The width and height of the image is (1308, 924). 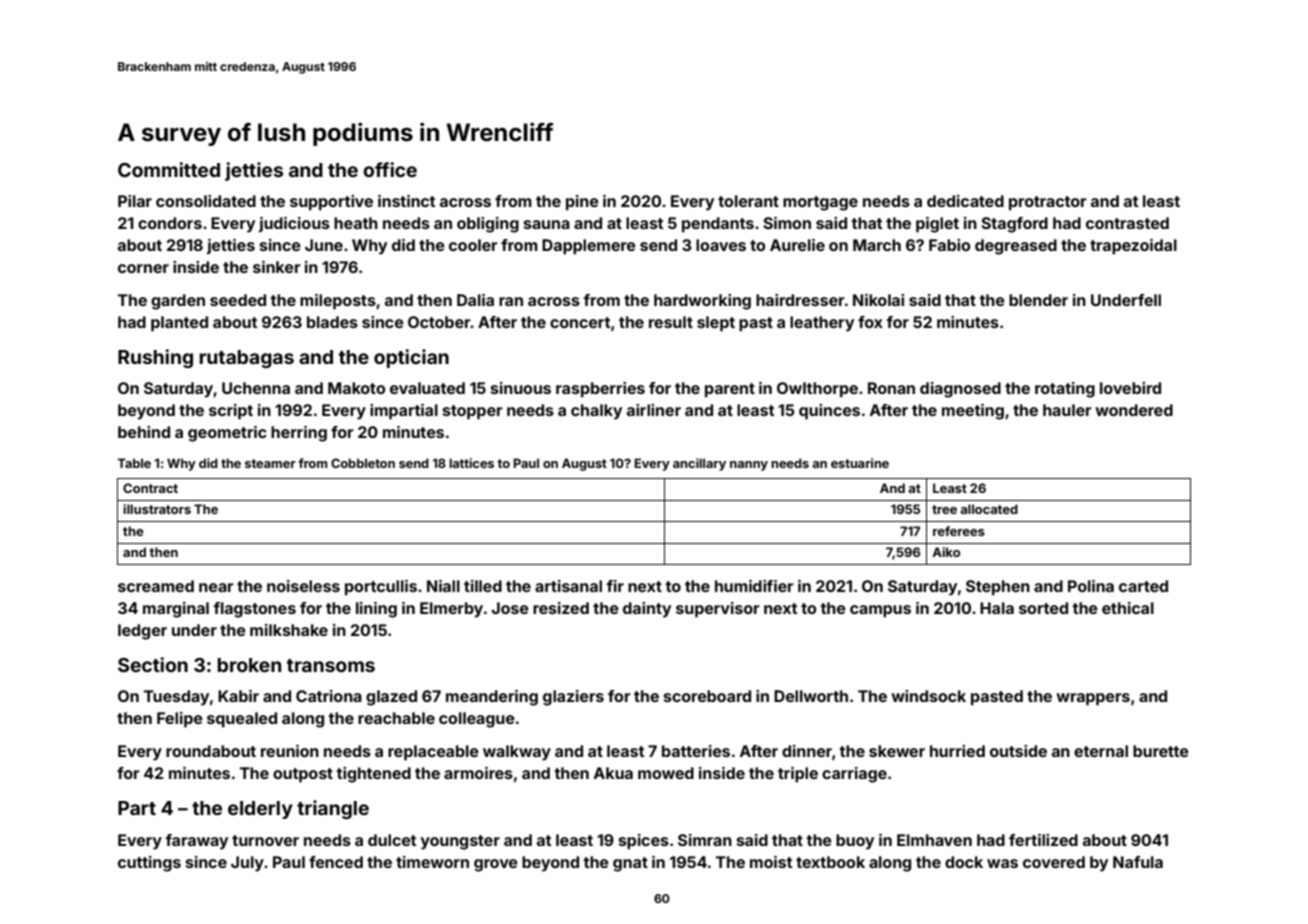 I want to click on artisanal, so click(x=568, y=586).
